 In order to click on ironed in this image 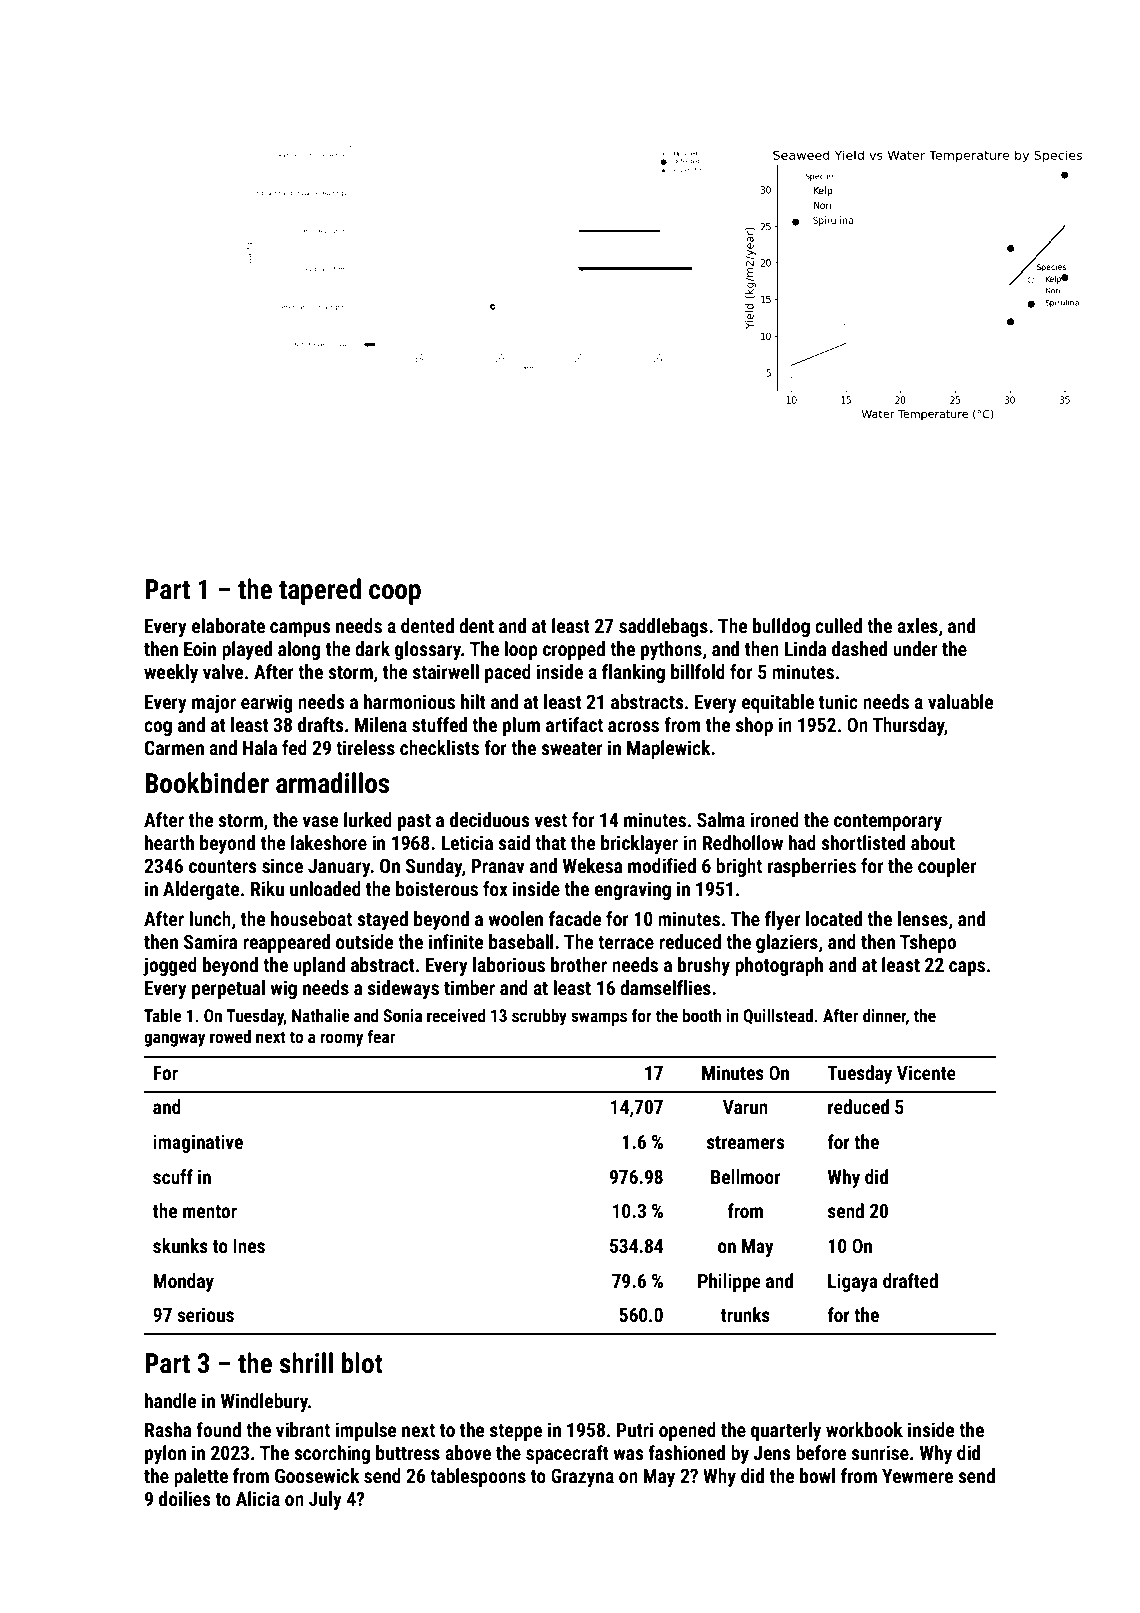, I will do `click(774, 819)`.
